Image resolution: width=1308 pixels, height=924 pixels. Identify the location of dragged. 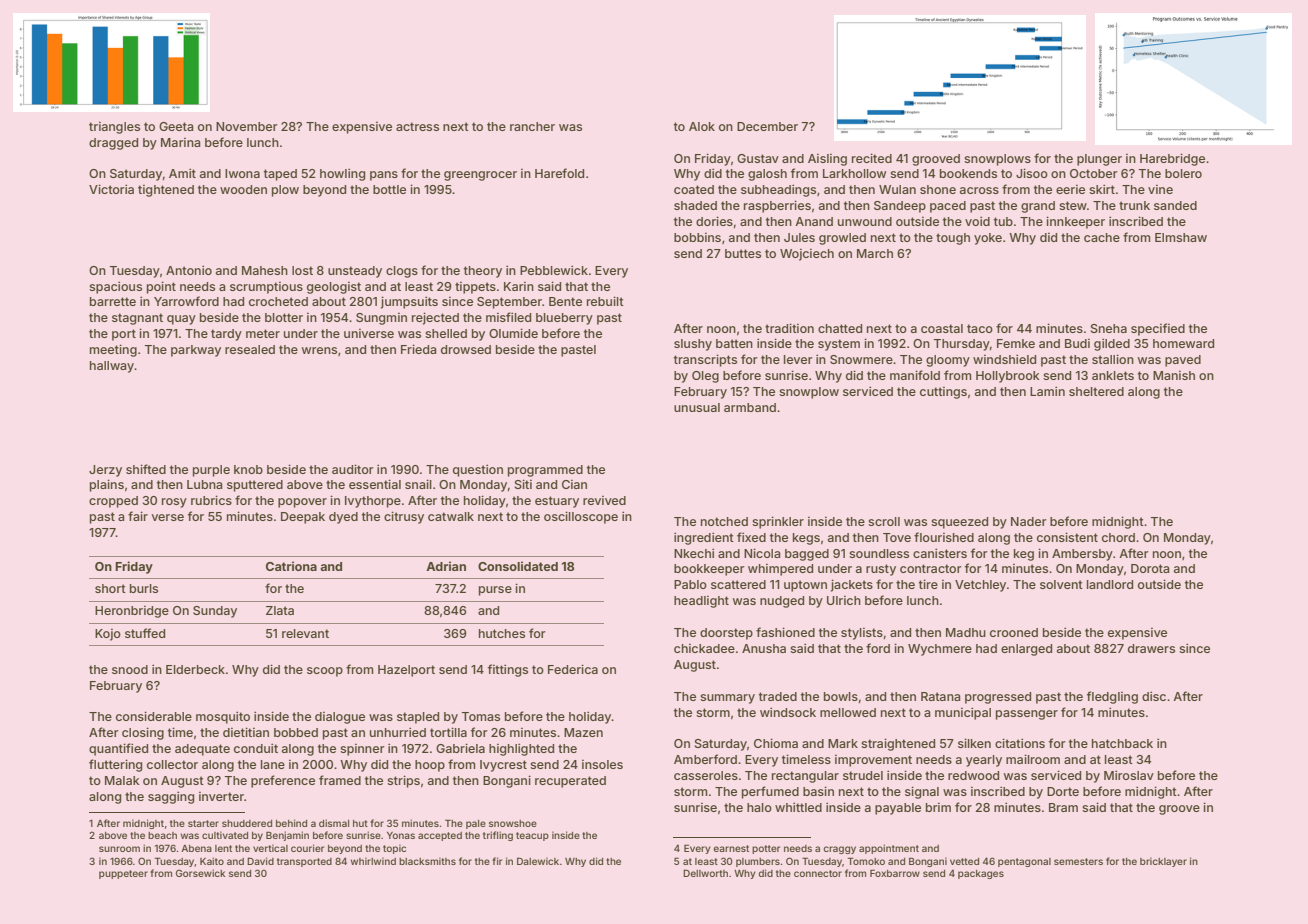
(113, 144).
